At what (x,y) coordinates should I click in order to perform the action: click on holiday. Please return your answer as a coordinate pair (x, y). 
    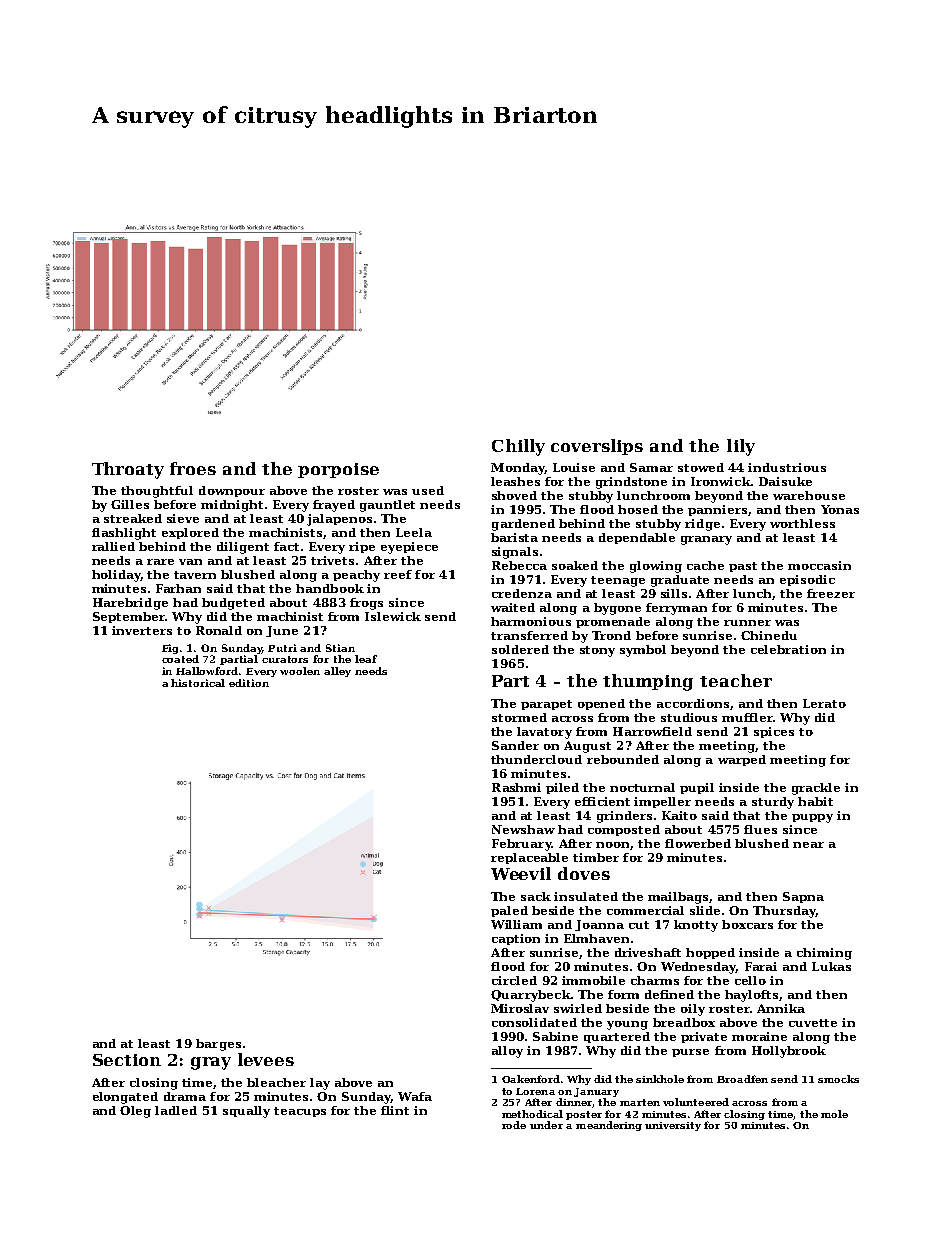
    Looking at the image, I should click on (116, 576).
